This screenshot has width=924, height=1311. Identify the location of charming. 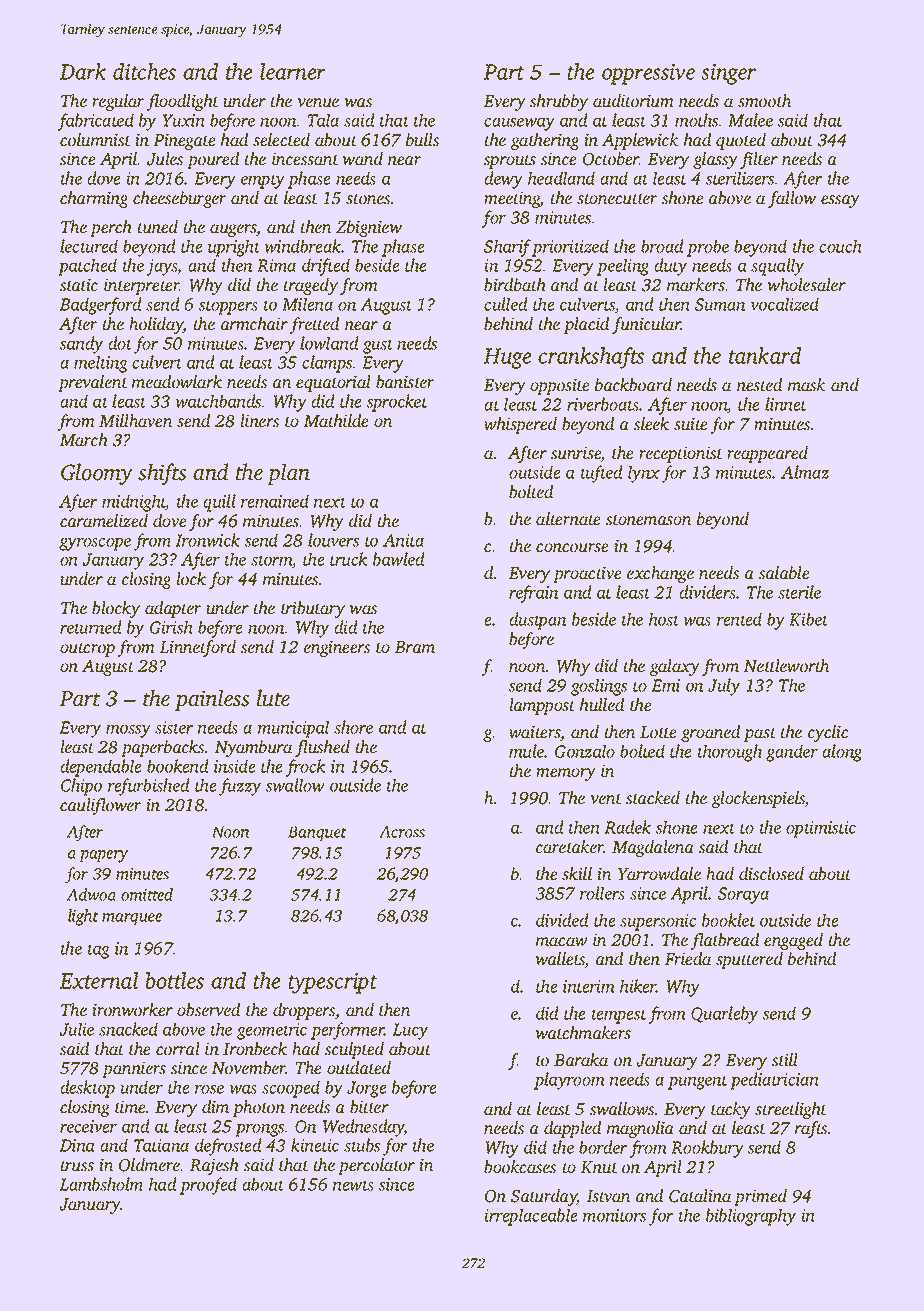
(94, 199).
